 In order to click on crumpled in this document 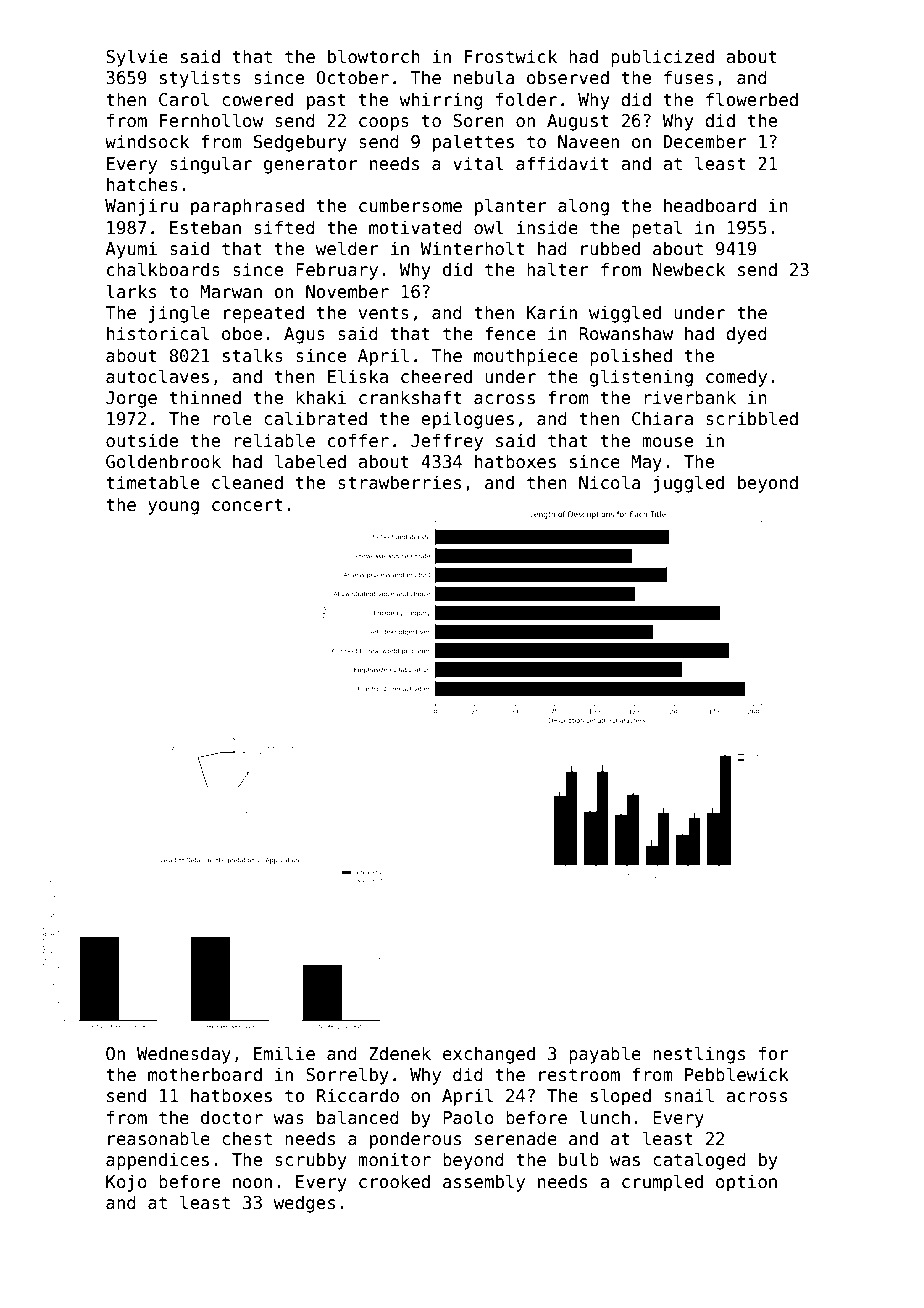, I will do `click(662, 1183)`.
